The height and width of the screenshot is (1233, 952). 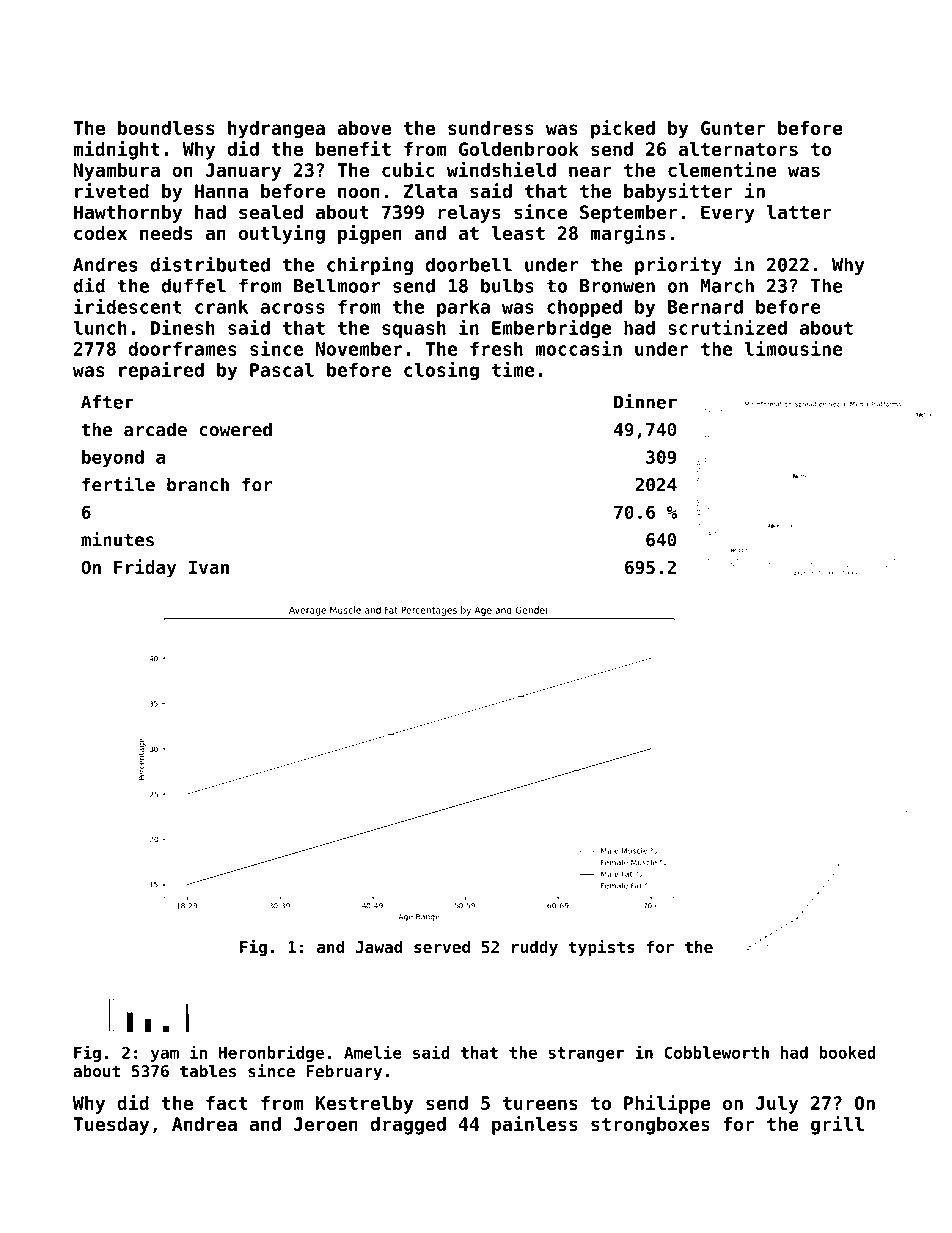 I want to click on typists, so click(x=602, y=948).
